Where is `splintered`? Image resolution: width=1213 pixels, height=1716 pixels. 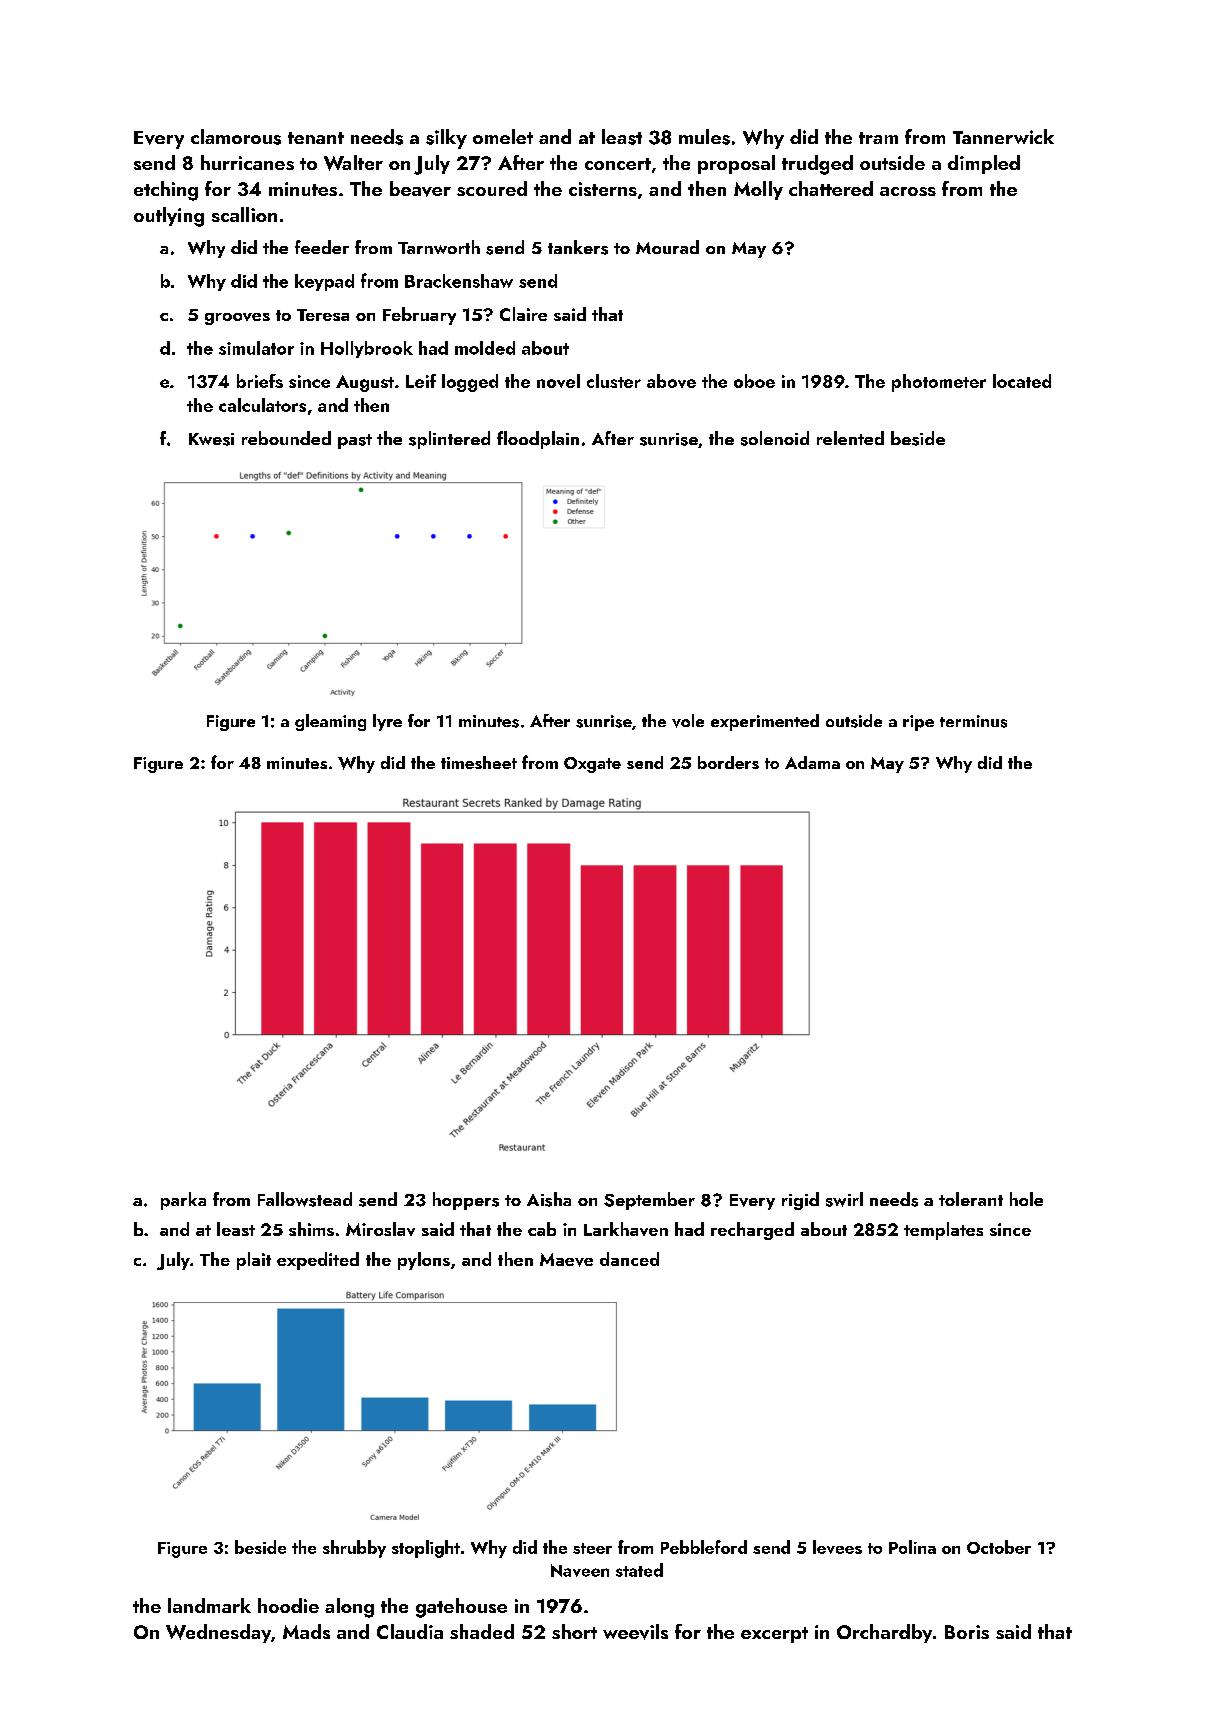 splintered is located at coordinates (449, 440).
